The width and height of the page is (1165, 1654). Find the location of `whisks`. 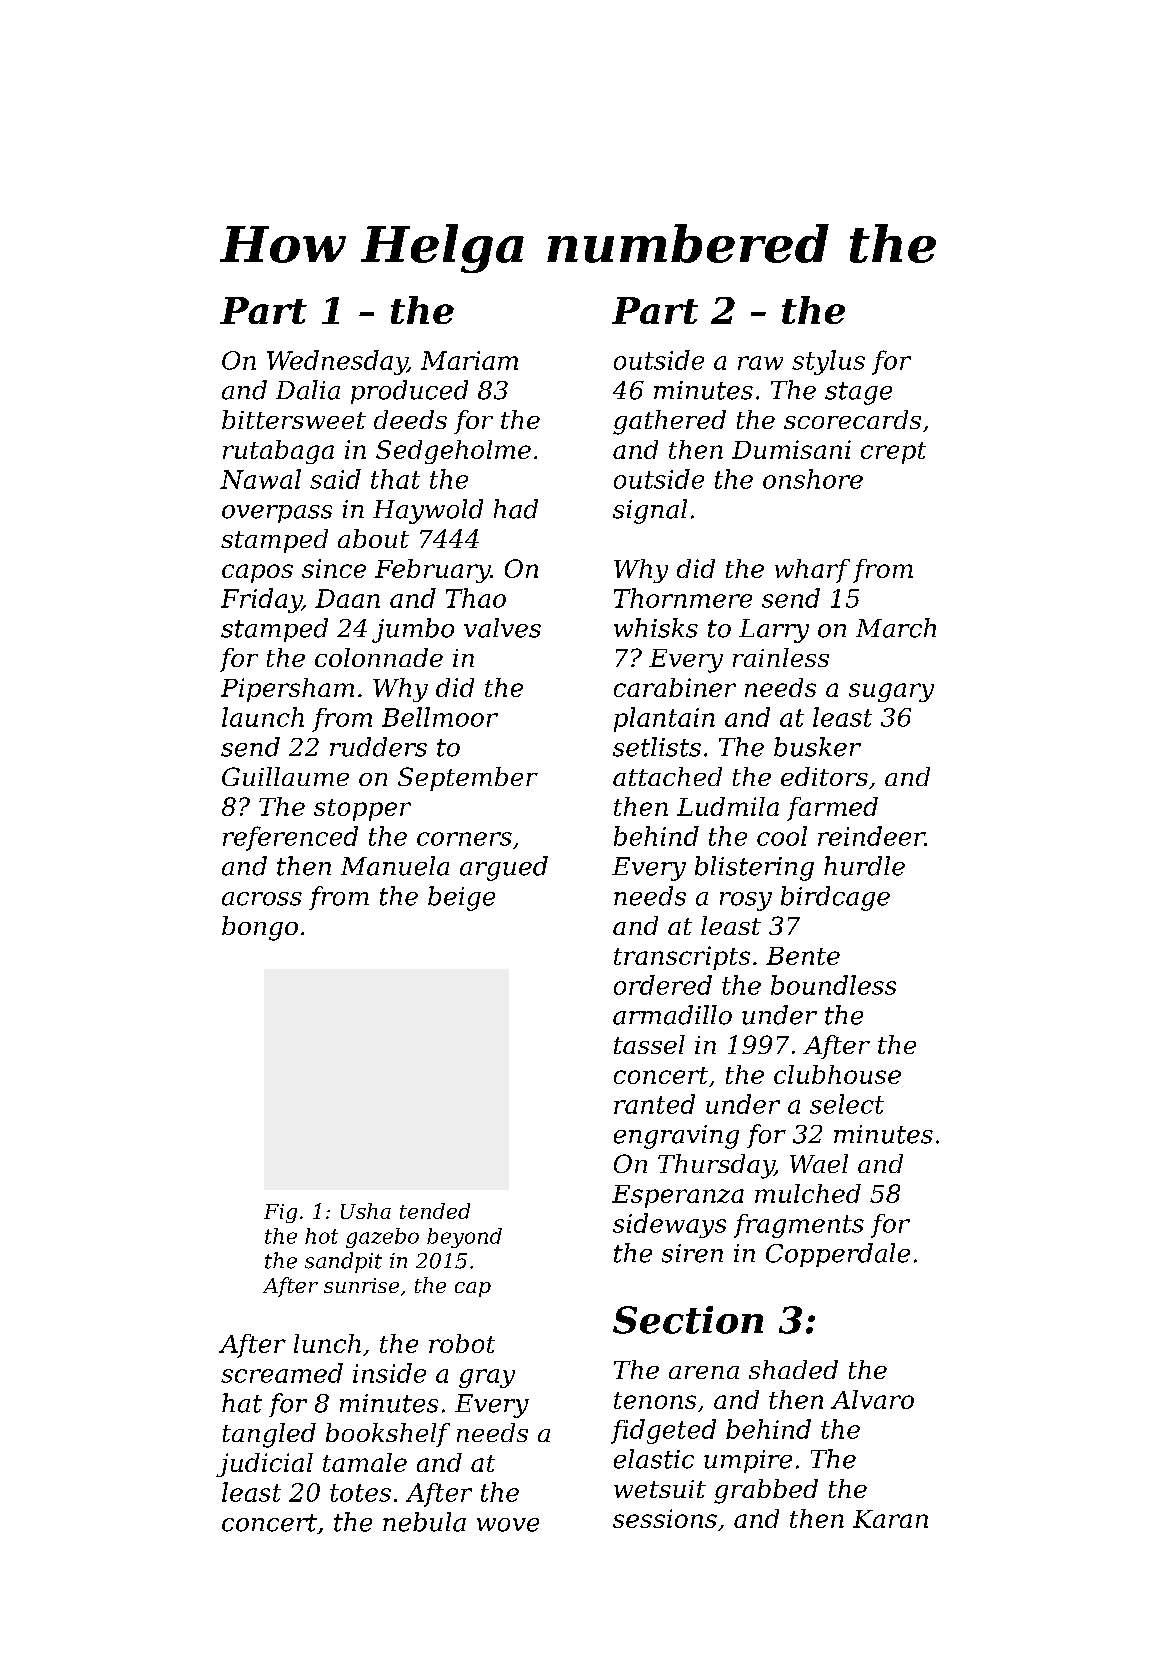

whisks is located at coordinates (656, 628).
